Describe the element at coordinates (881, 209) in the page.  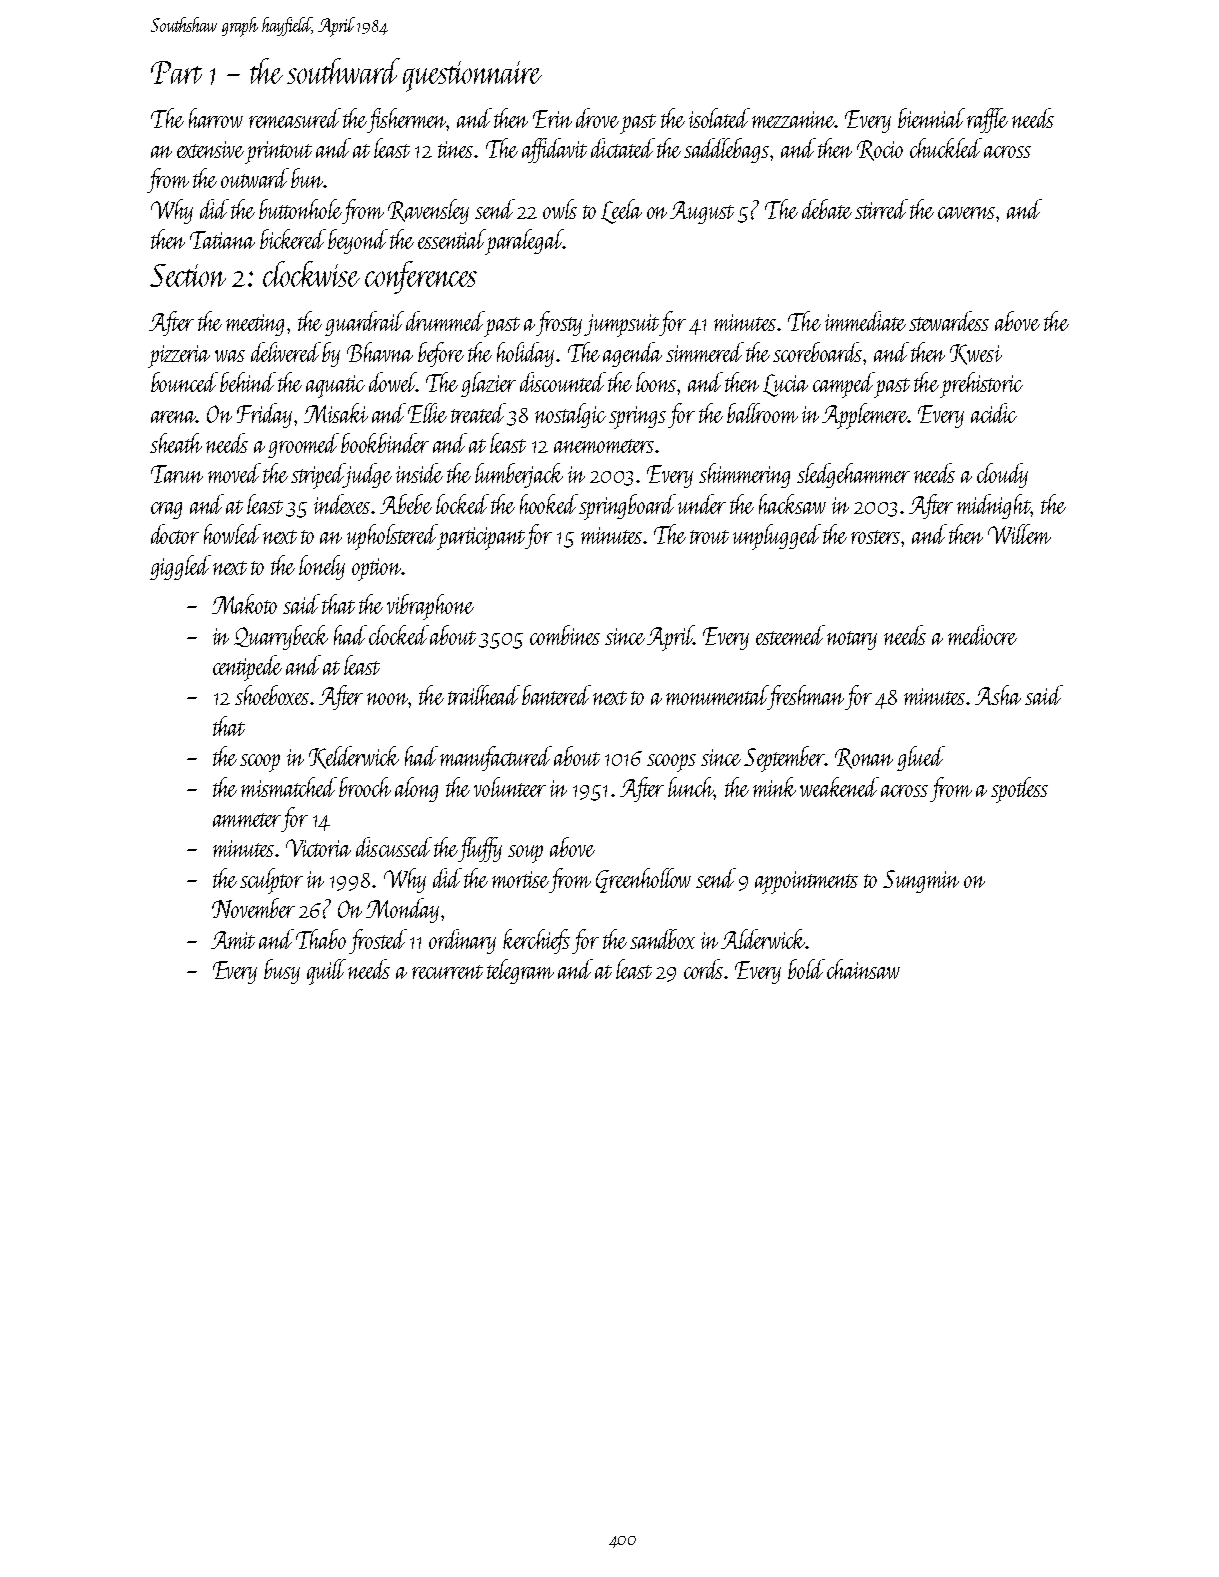
I see `stirred` at that location.
